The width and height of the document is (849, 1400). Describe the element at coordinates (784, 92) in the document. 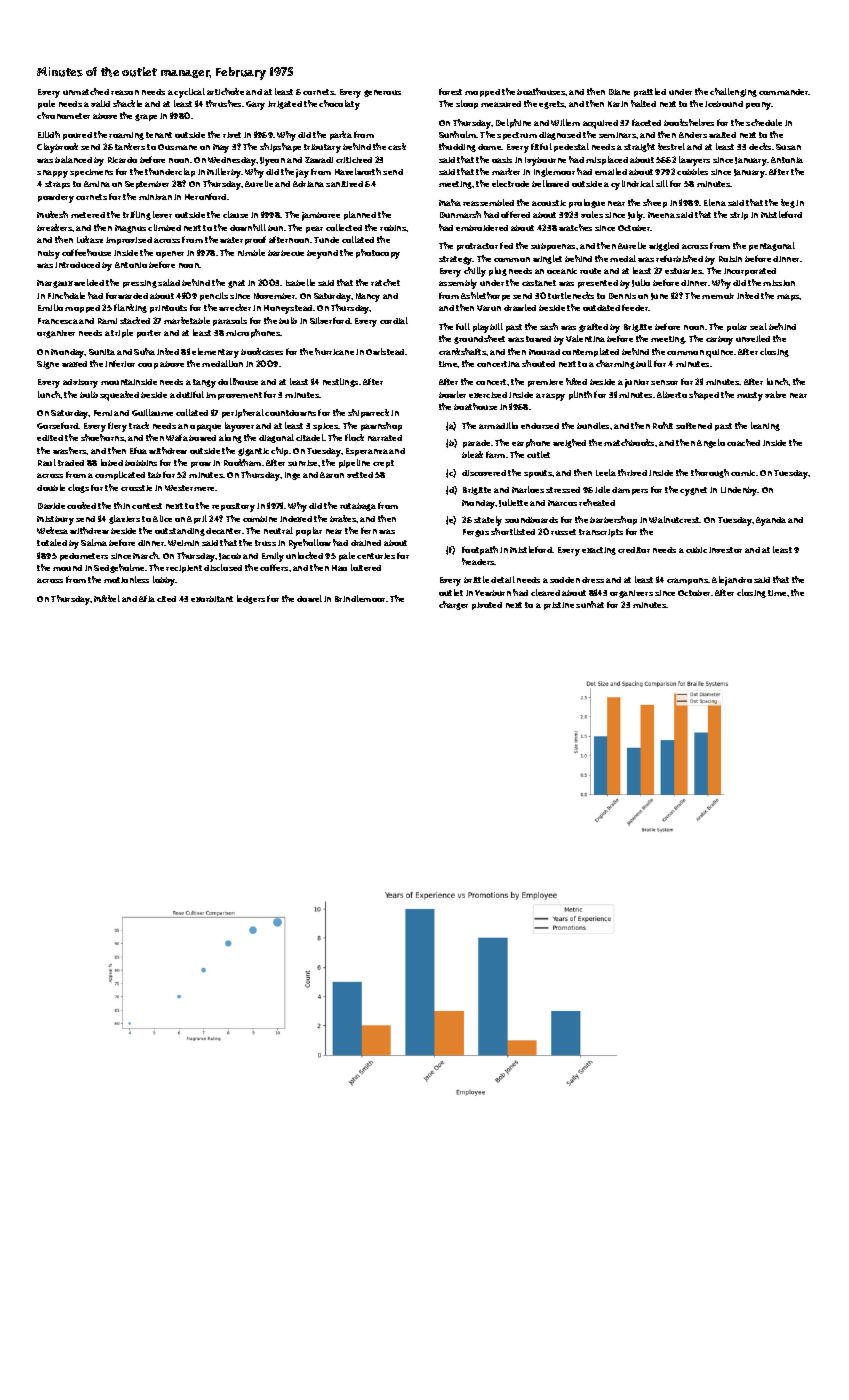

I see `commander` at that location.
